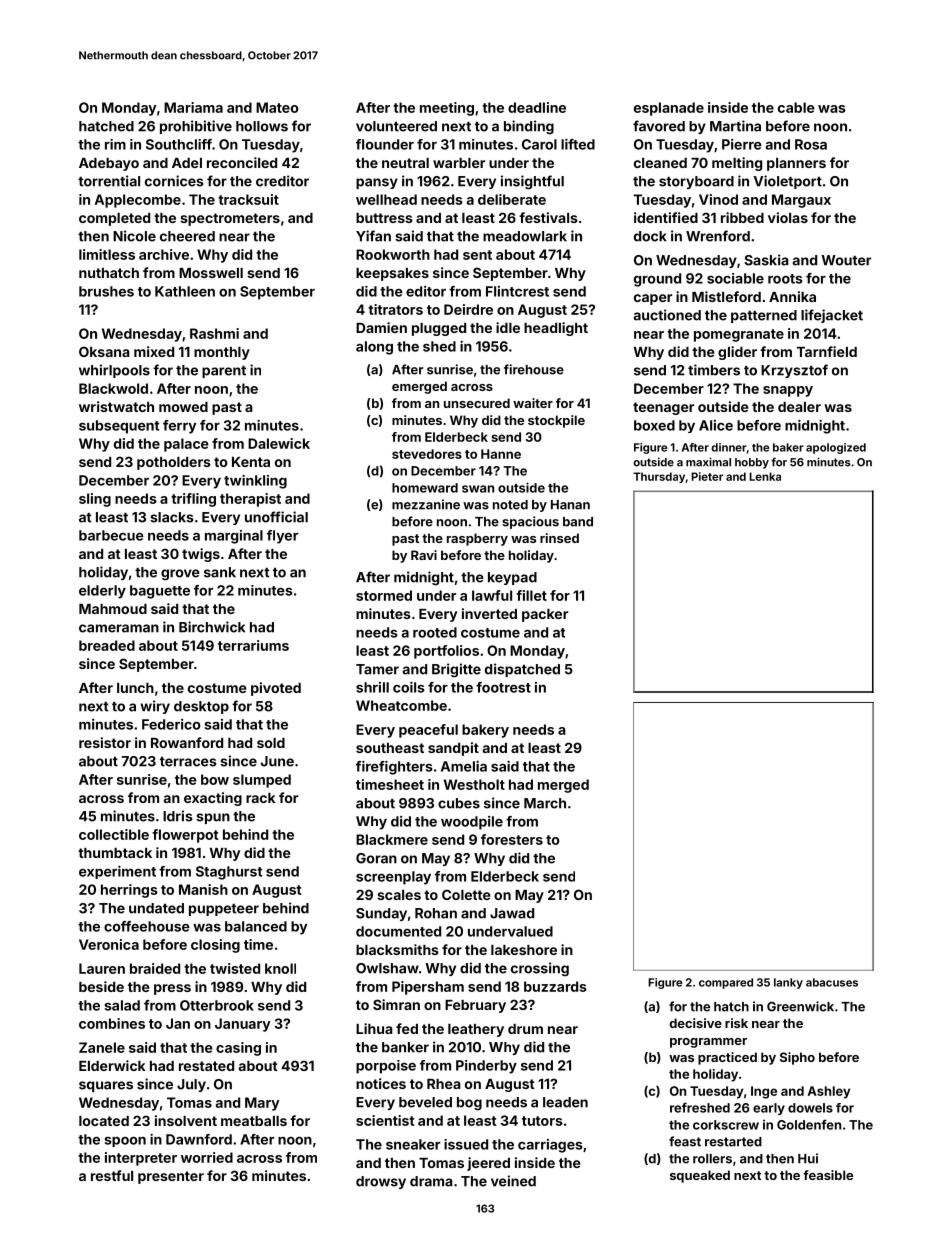 The image size is (952, 1233). Describe the element at coordinates (193, 107) in the page. I see `Mariama` at that location.
